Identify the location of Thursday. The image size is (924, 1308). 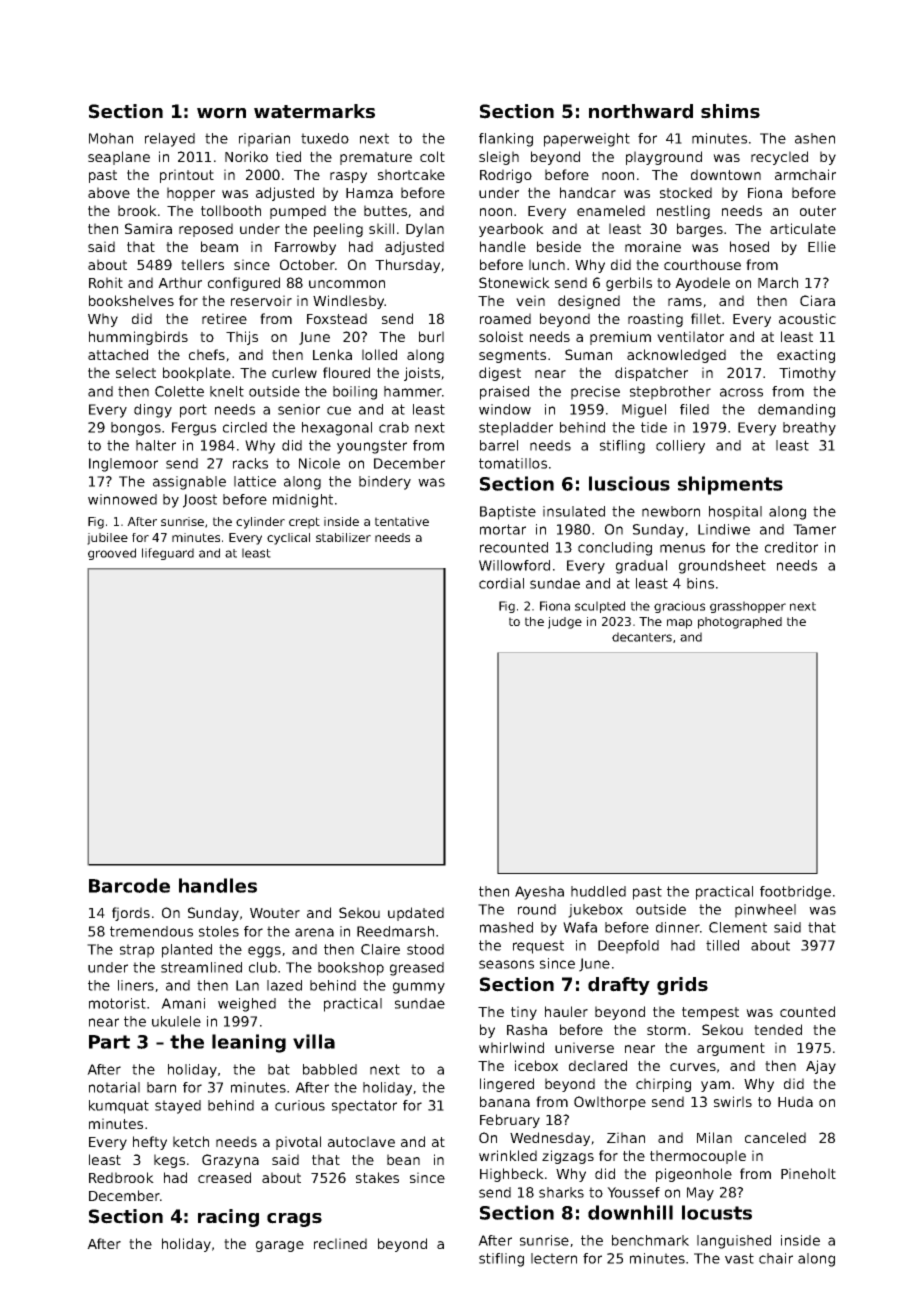
(407, 266).
